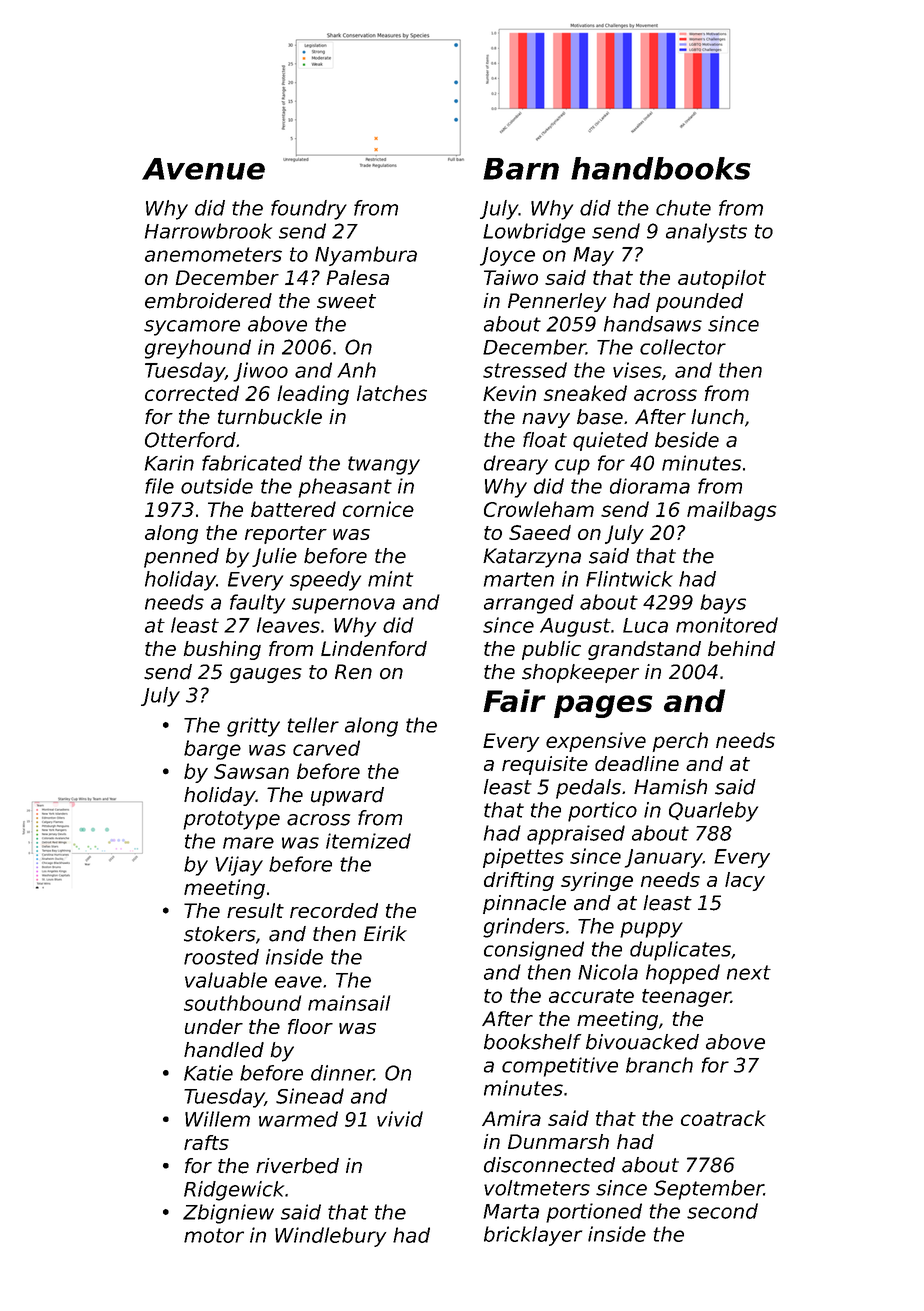 This screenshot has height=1311, width=924. I want to click on gritty, so click(253, 727).
